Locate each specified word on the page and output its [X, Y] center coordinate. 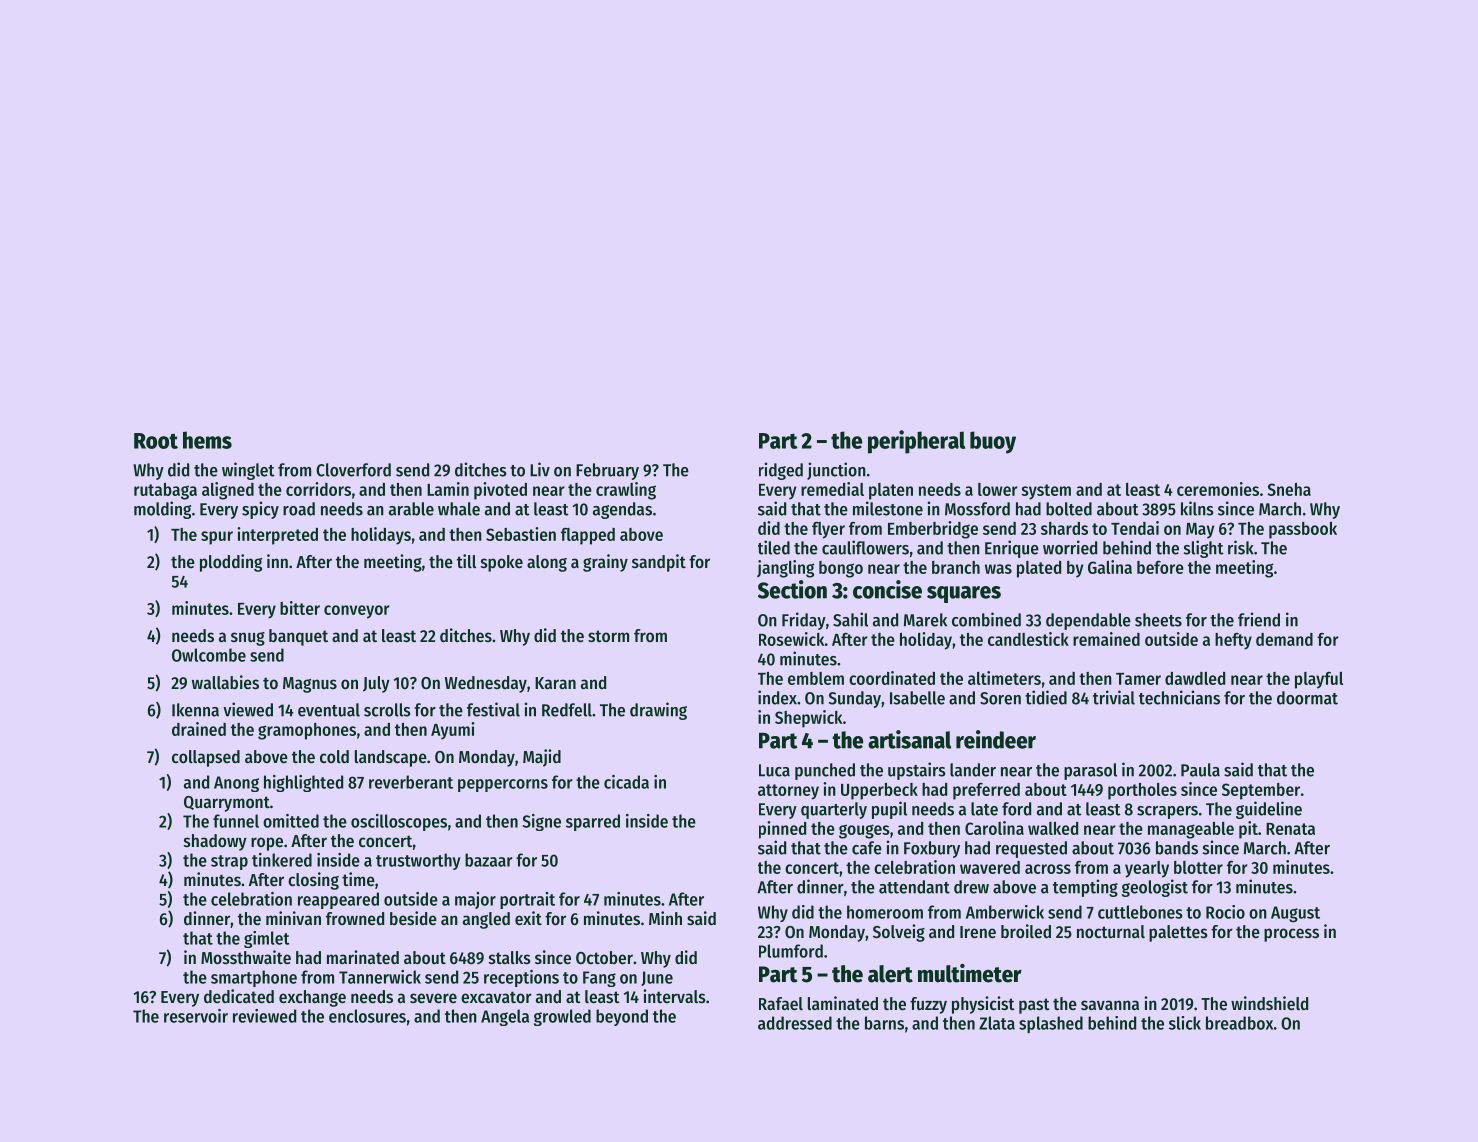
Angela [505, 1017]
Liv [540, 469]
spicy [260, 510]
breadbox [1239, 1023]
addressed [795, 1023]
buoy [993, 442]
